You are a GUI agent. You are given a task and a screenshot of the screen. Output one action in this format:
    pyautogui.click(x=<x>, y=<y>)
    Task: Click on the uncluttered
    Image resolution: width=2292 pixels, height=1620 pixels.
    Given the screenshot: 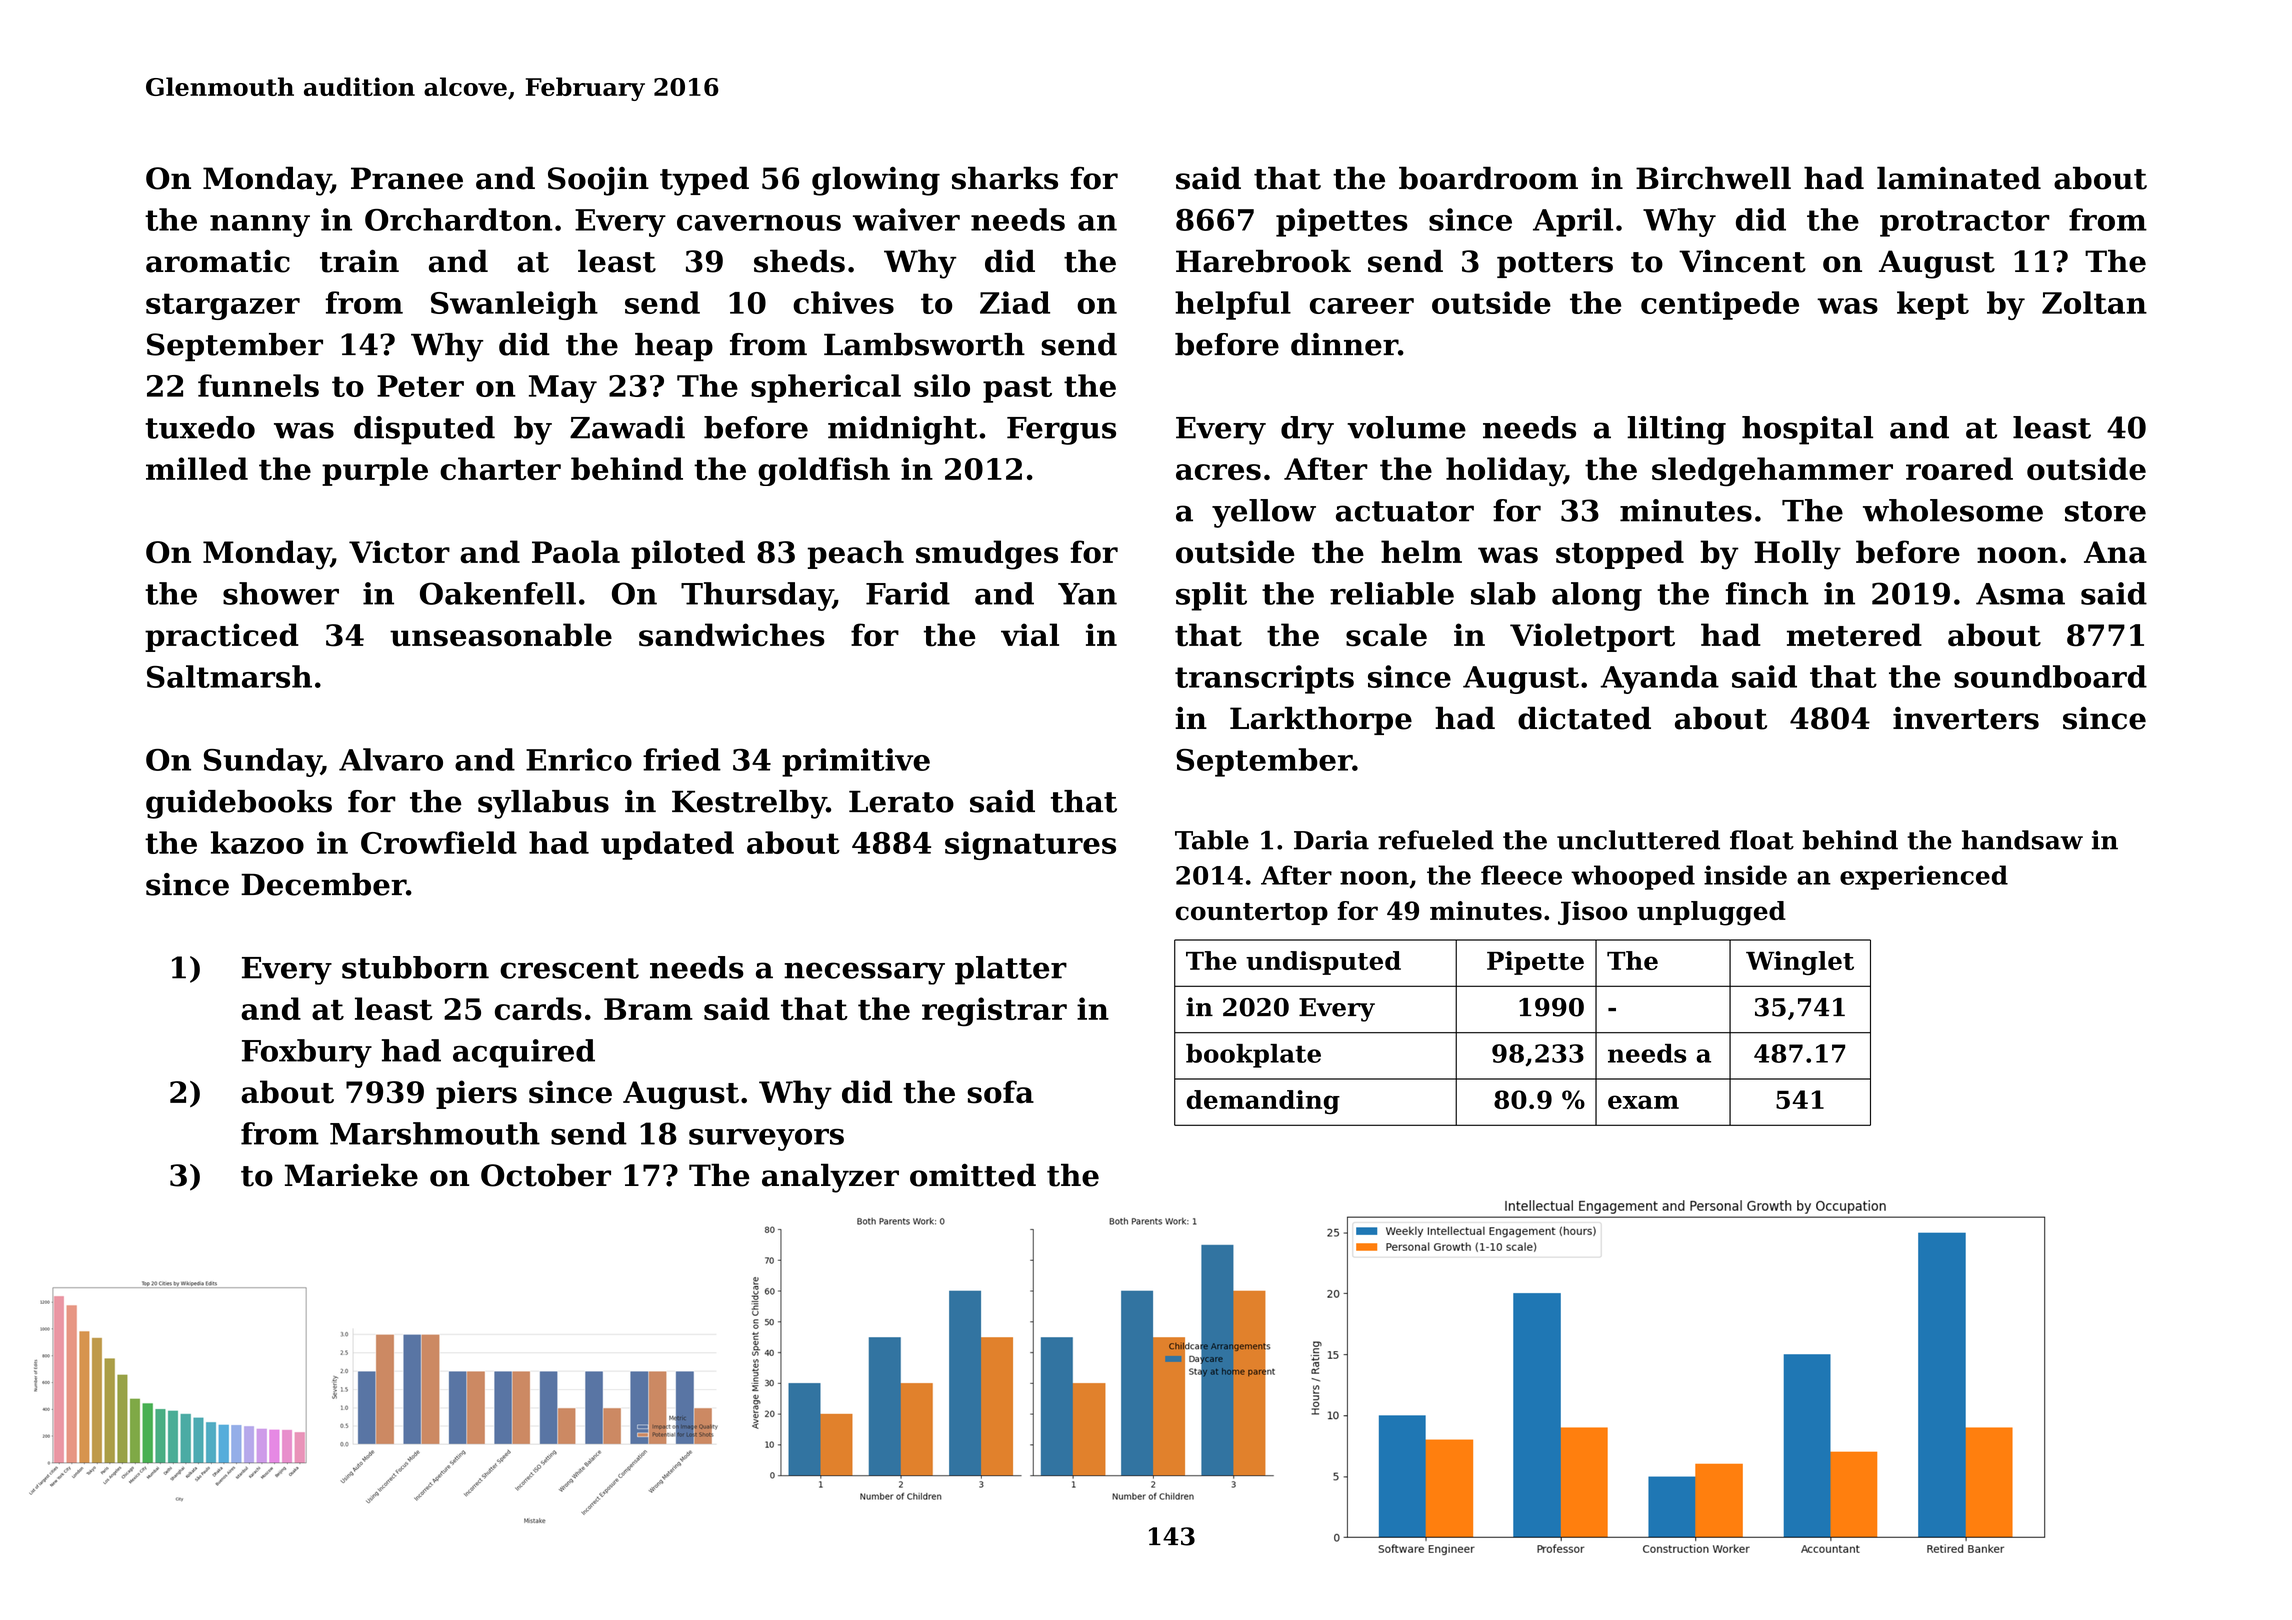 What is the action you would take?
    pyautogui.click(x=1638, y=840)
